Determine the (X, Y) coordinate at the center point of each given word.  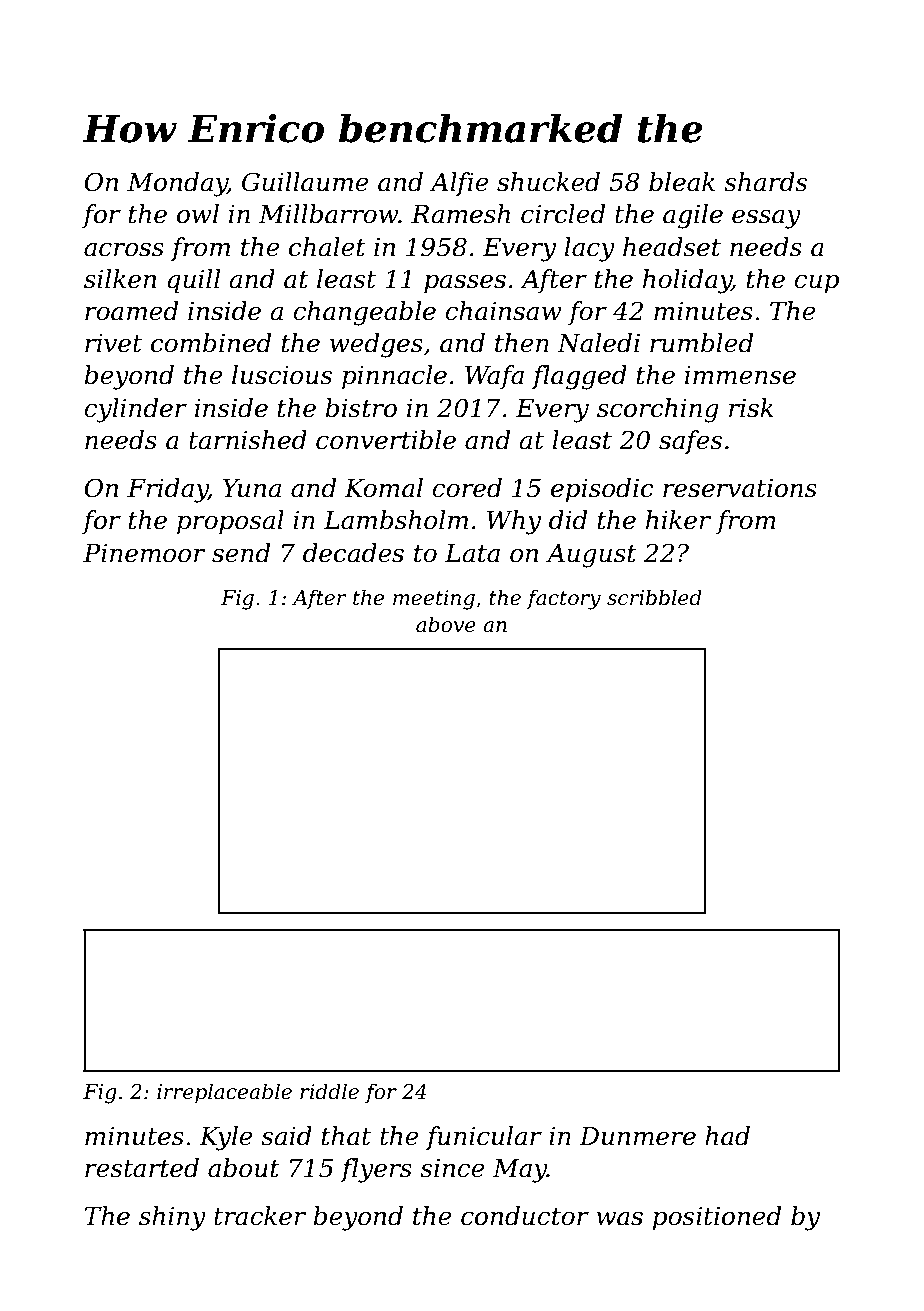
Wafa (494, 377)
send (241, 553)
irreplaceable (224, 1093)
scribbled (654, 597)
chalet (327, 247)
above (446, 624)
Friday (167, 490)
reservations (740, 488)
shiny (172, 1218)
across (124, 250)
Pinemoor (144, 553)
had (727, 1136)
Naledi (598, 343)
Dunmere (637, 1136)
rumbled (701, 343)
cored (467, 488)
